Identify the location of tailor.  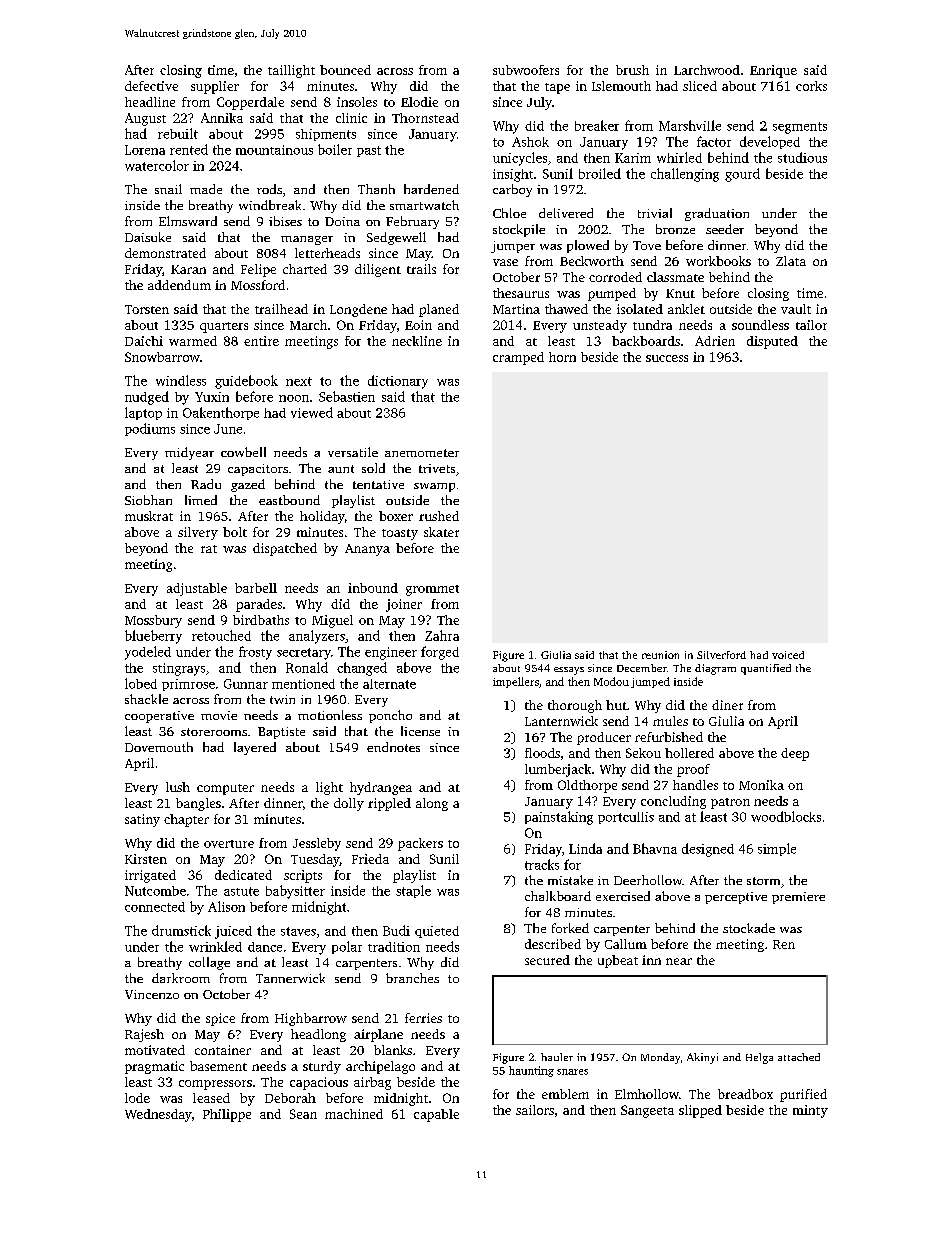
(811, 325).
